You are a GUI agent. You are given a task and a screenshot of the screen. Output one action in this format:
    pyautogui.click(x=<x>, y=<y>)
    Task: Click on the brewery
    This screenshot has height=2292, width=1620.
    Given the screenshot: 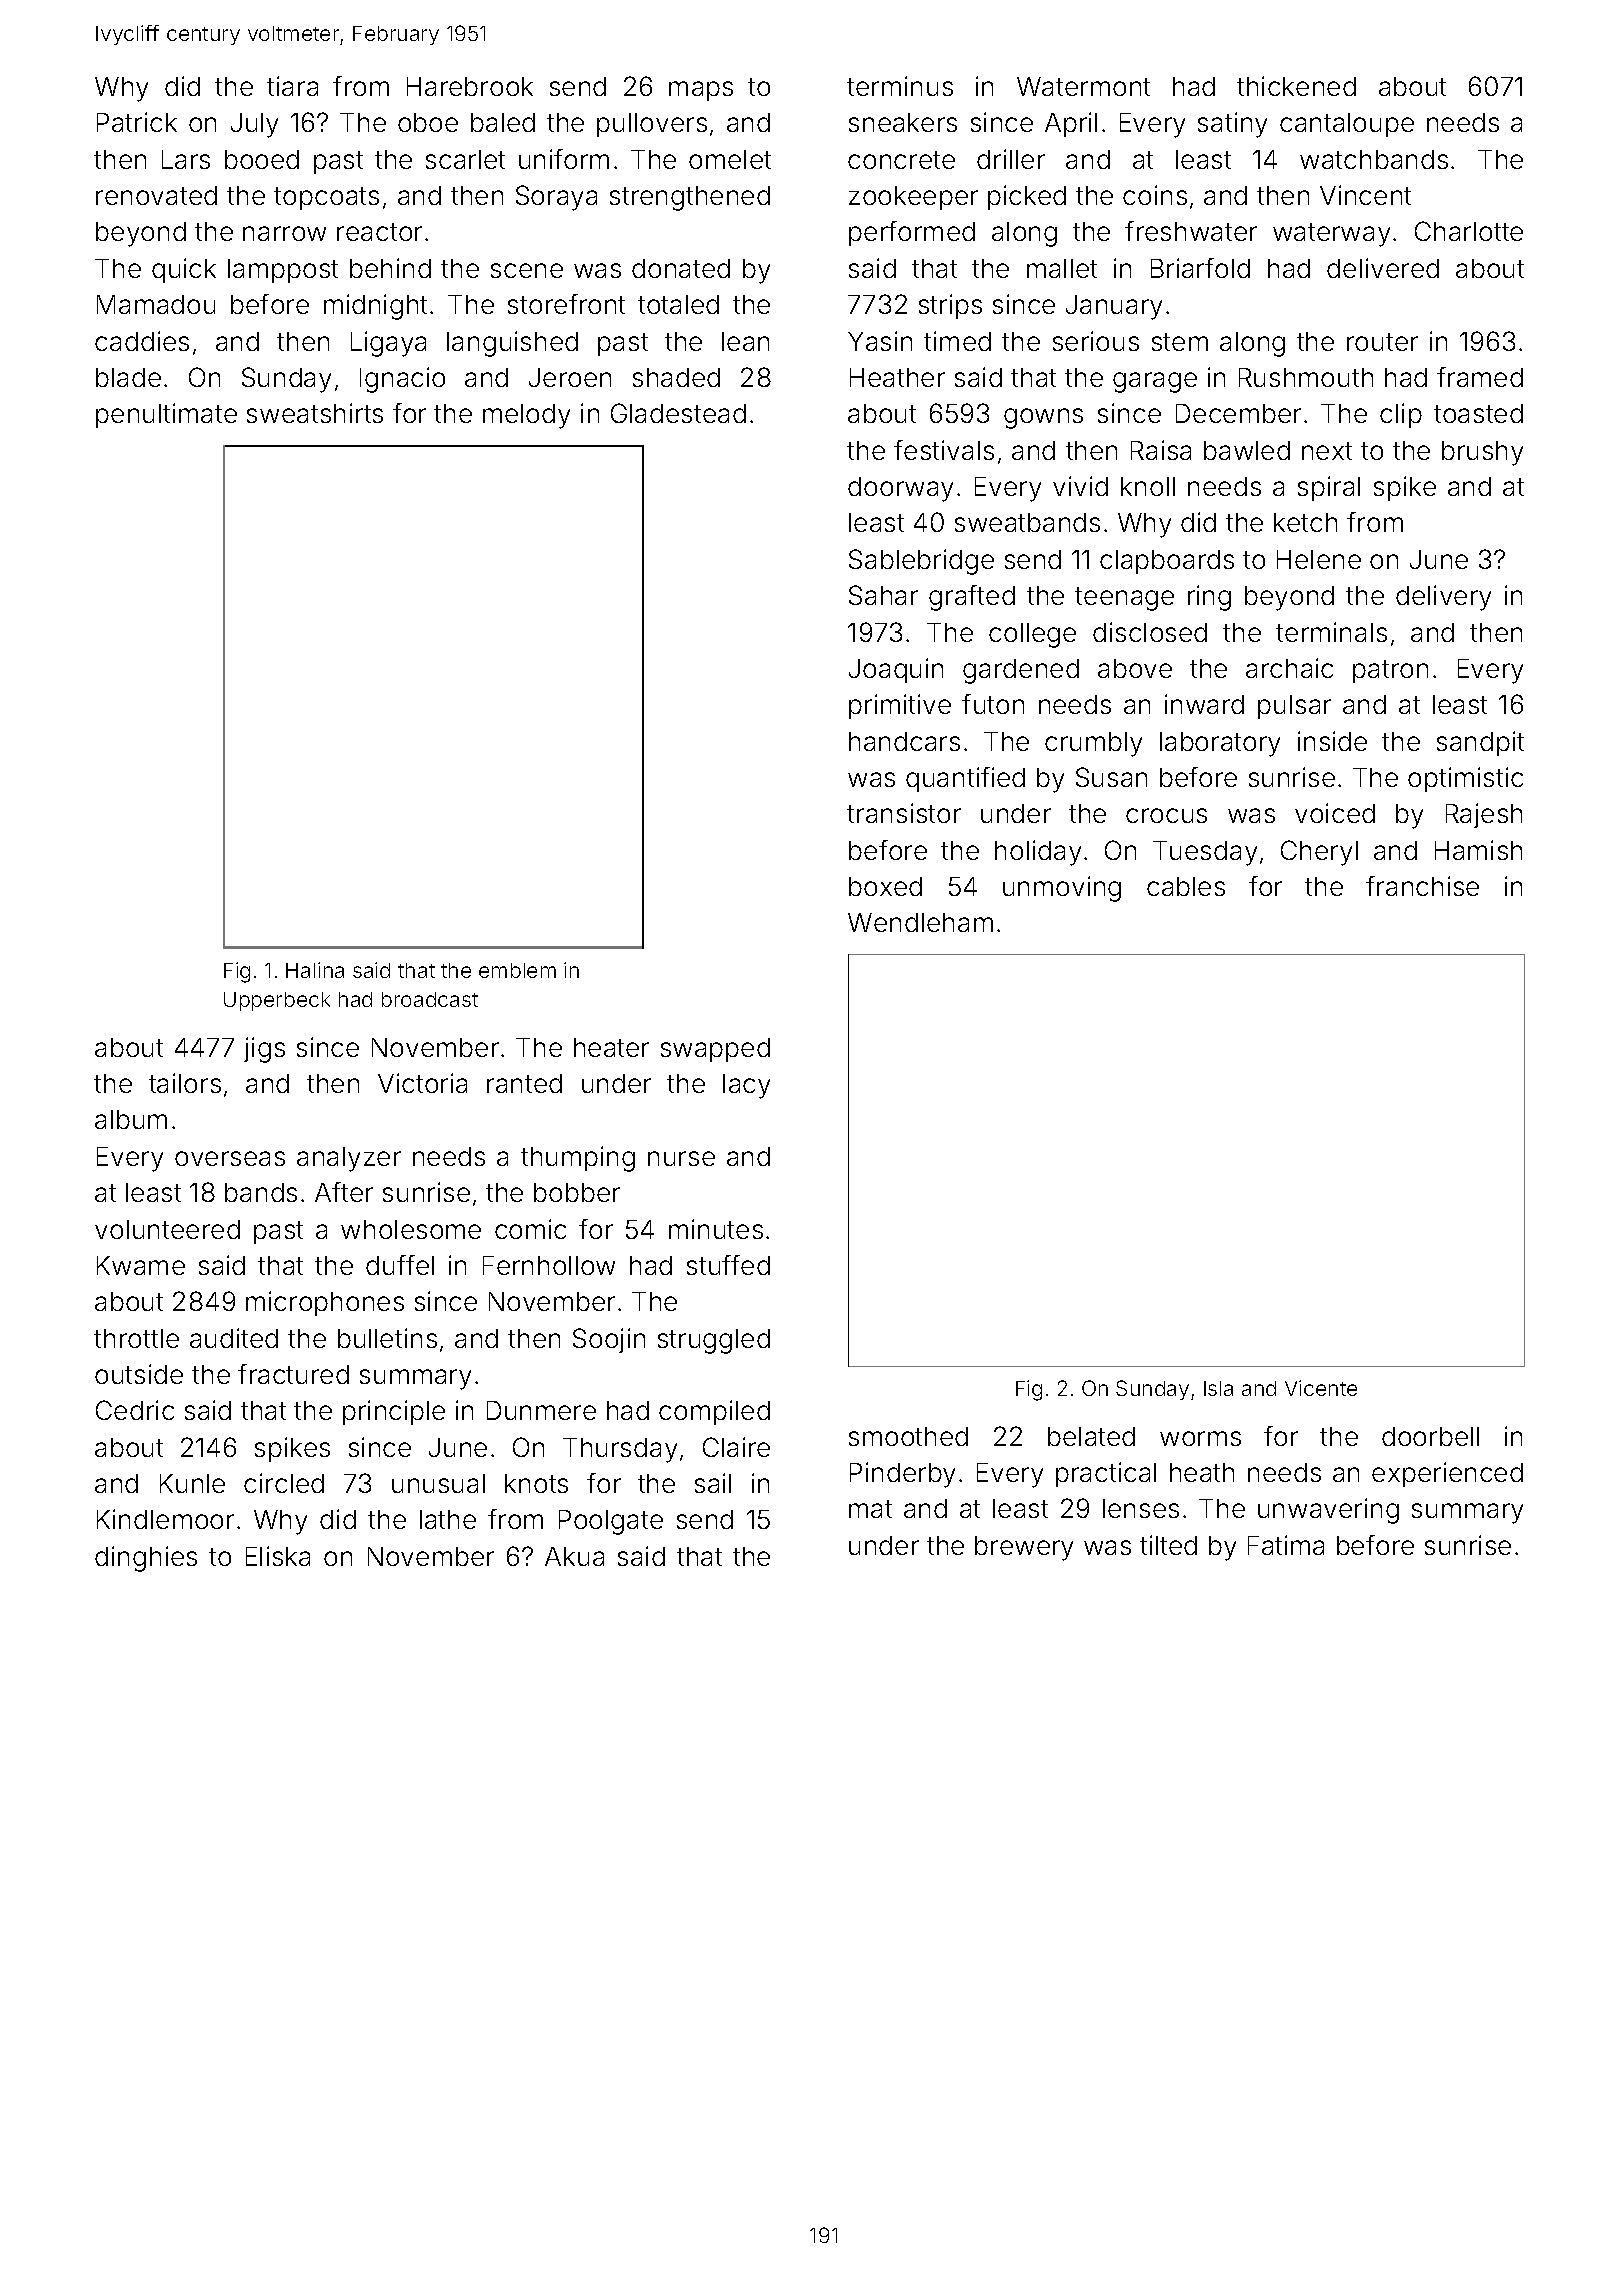 What is the action you would take?
    pyautogui.click(x=1024, y=1548)
